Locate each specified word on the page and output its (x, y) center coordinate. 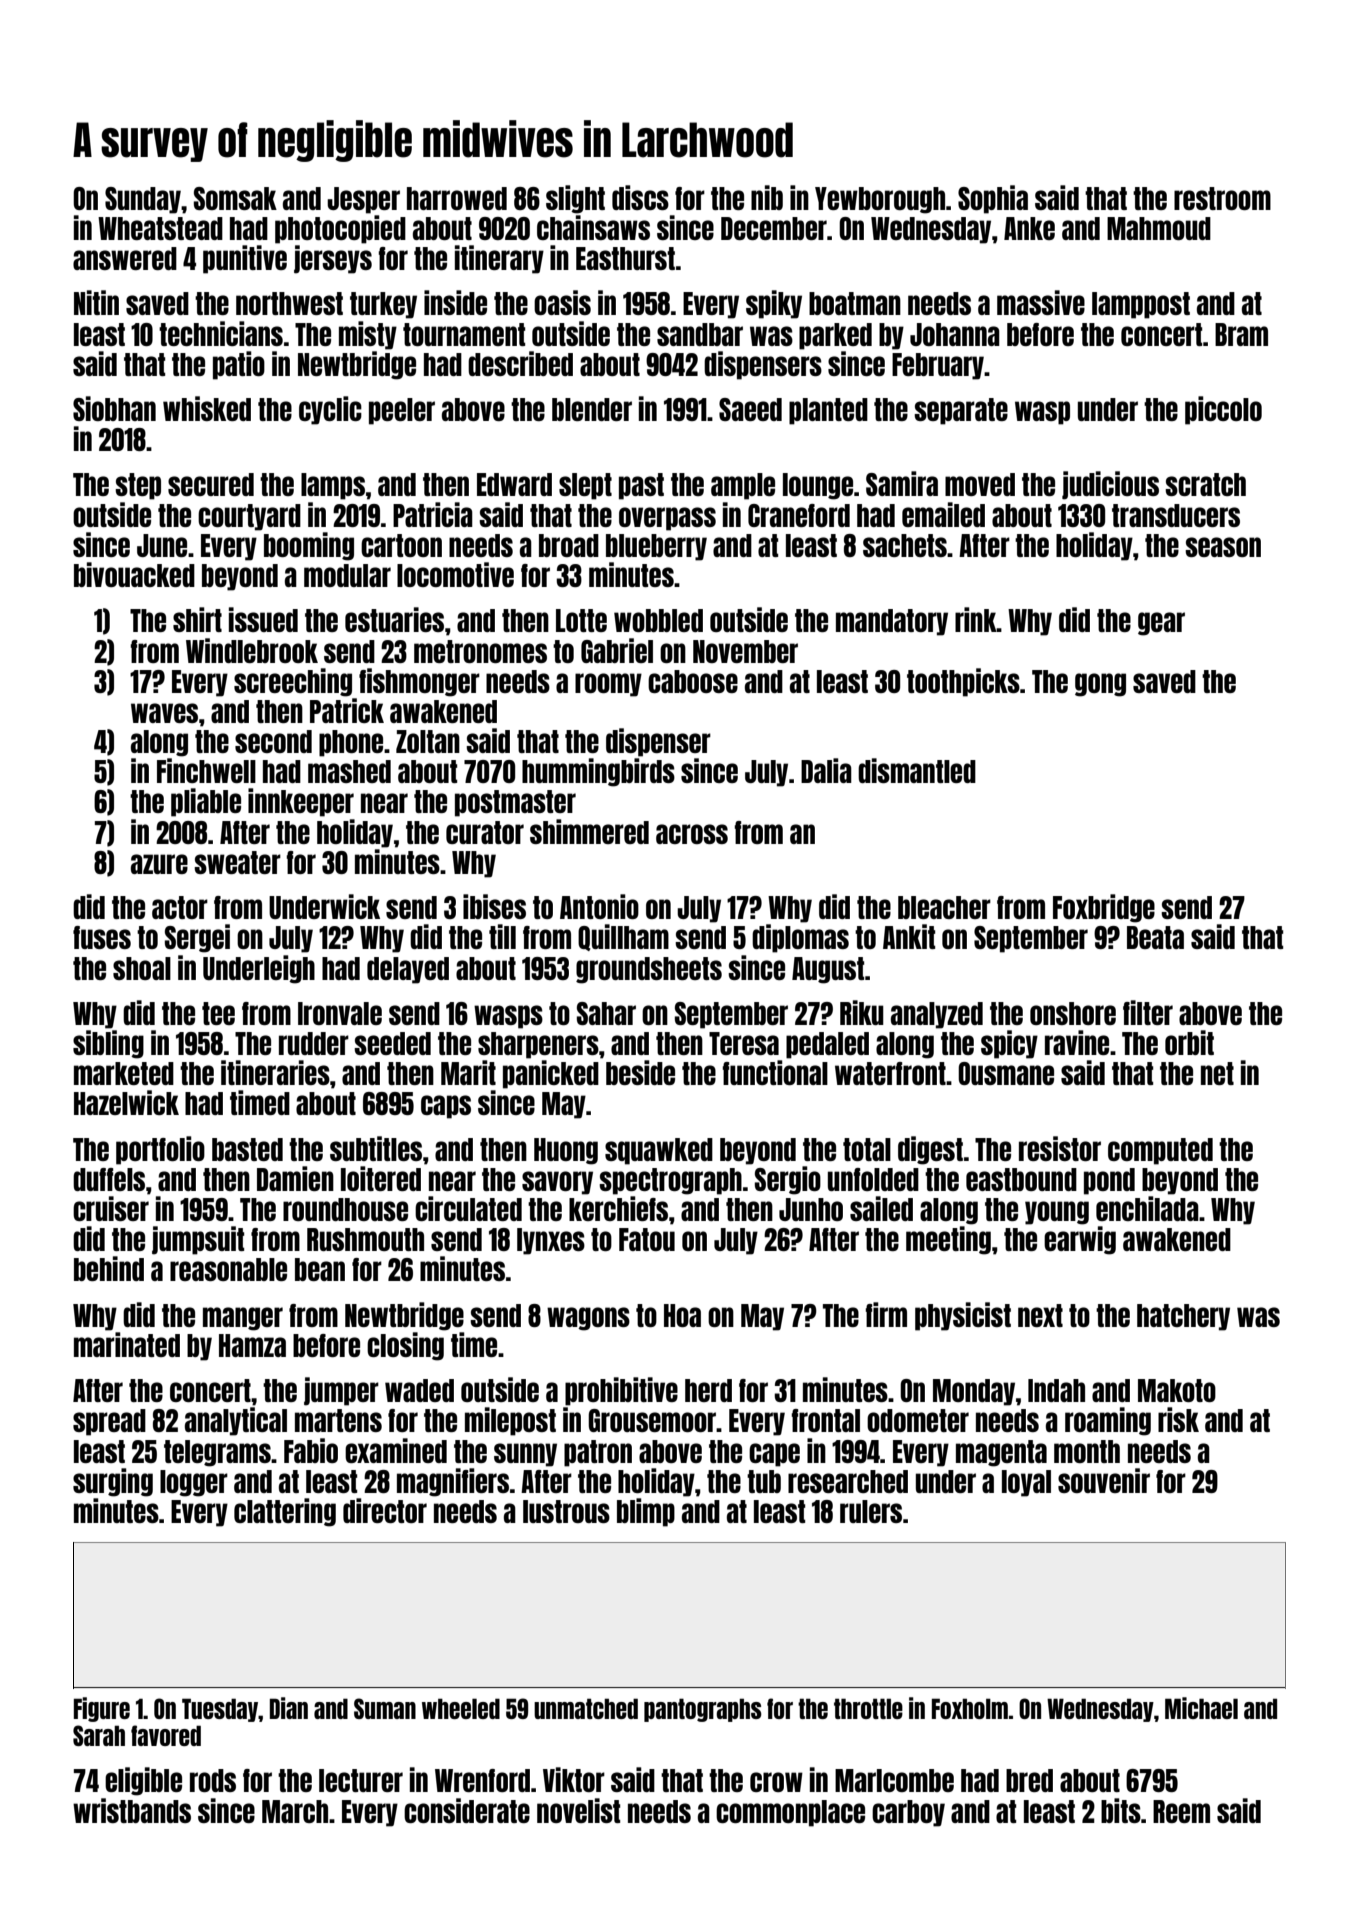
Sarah (99, 1735)
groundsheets (649, 970)
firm (886, 1314)
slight (575, 199)
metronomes (480, 651)
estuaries (394, 619)
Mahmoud (1159, 228)
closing (405, 1346)
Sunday (143, 200)
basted (247, 1149)
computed (1160, 1151)
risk (1178, 1419)
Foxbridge (1104, 908)
